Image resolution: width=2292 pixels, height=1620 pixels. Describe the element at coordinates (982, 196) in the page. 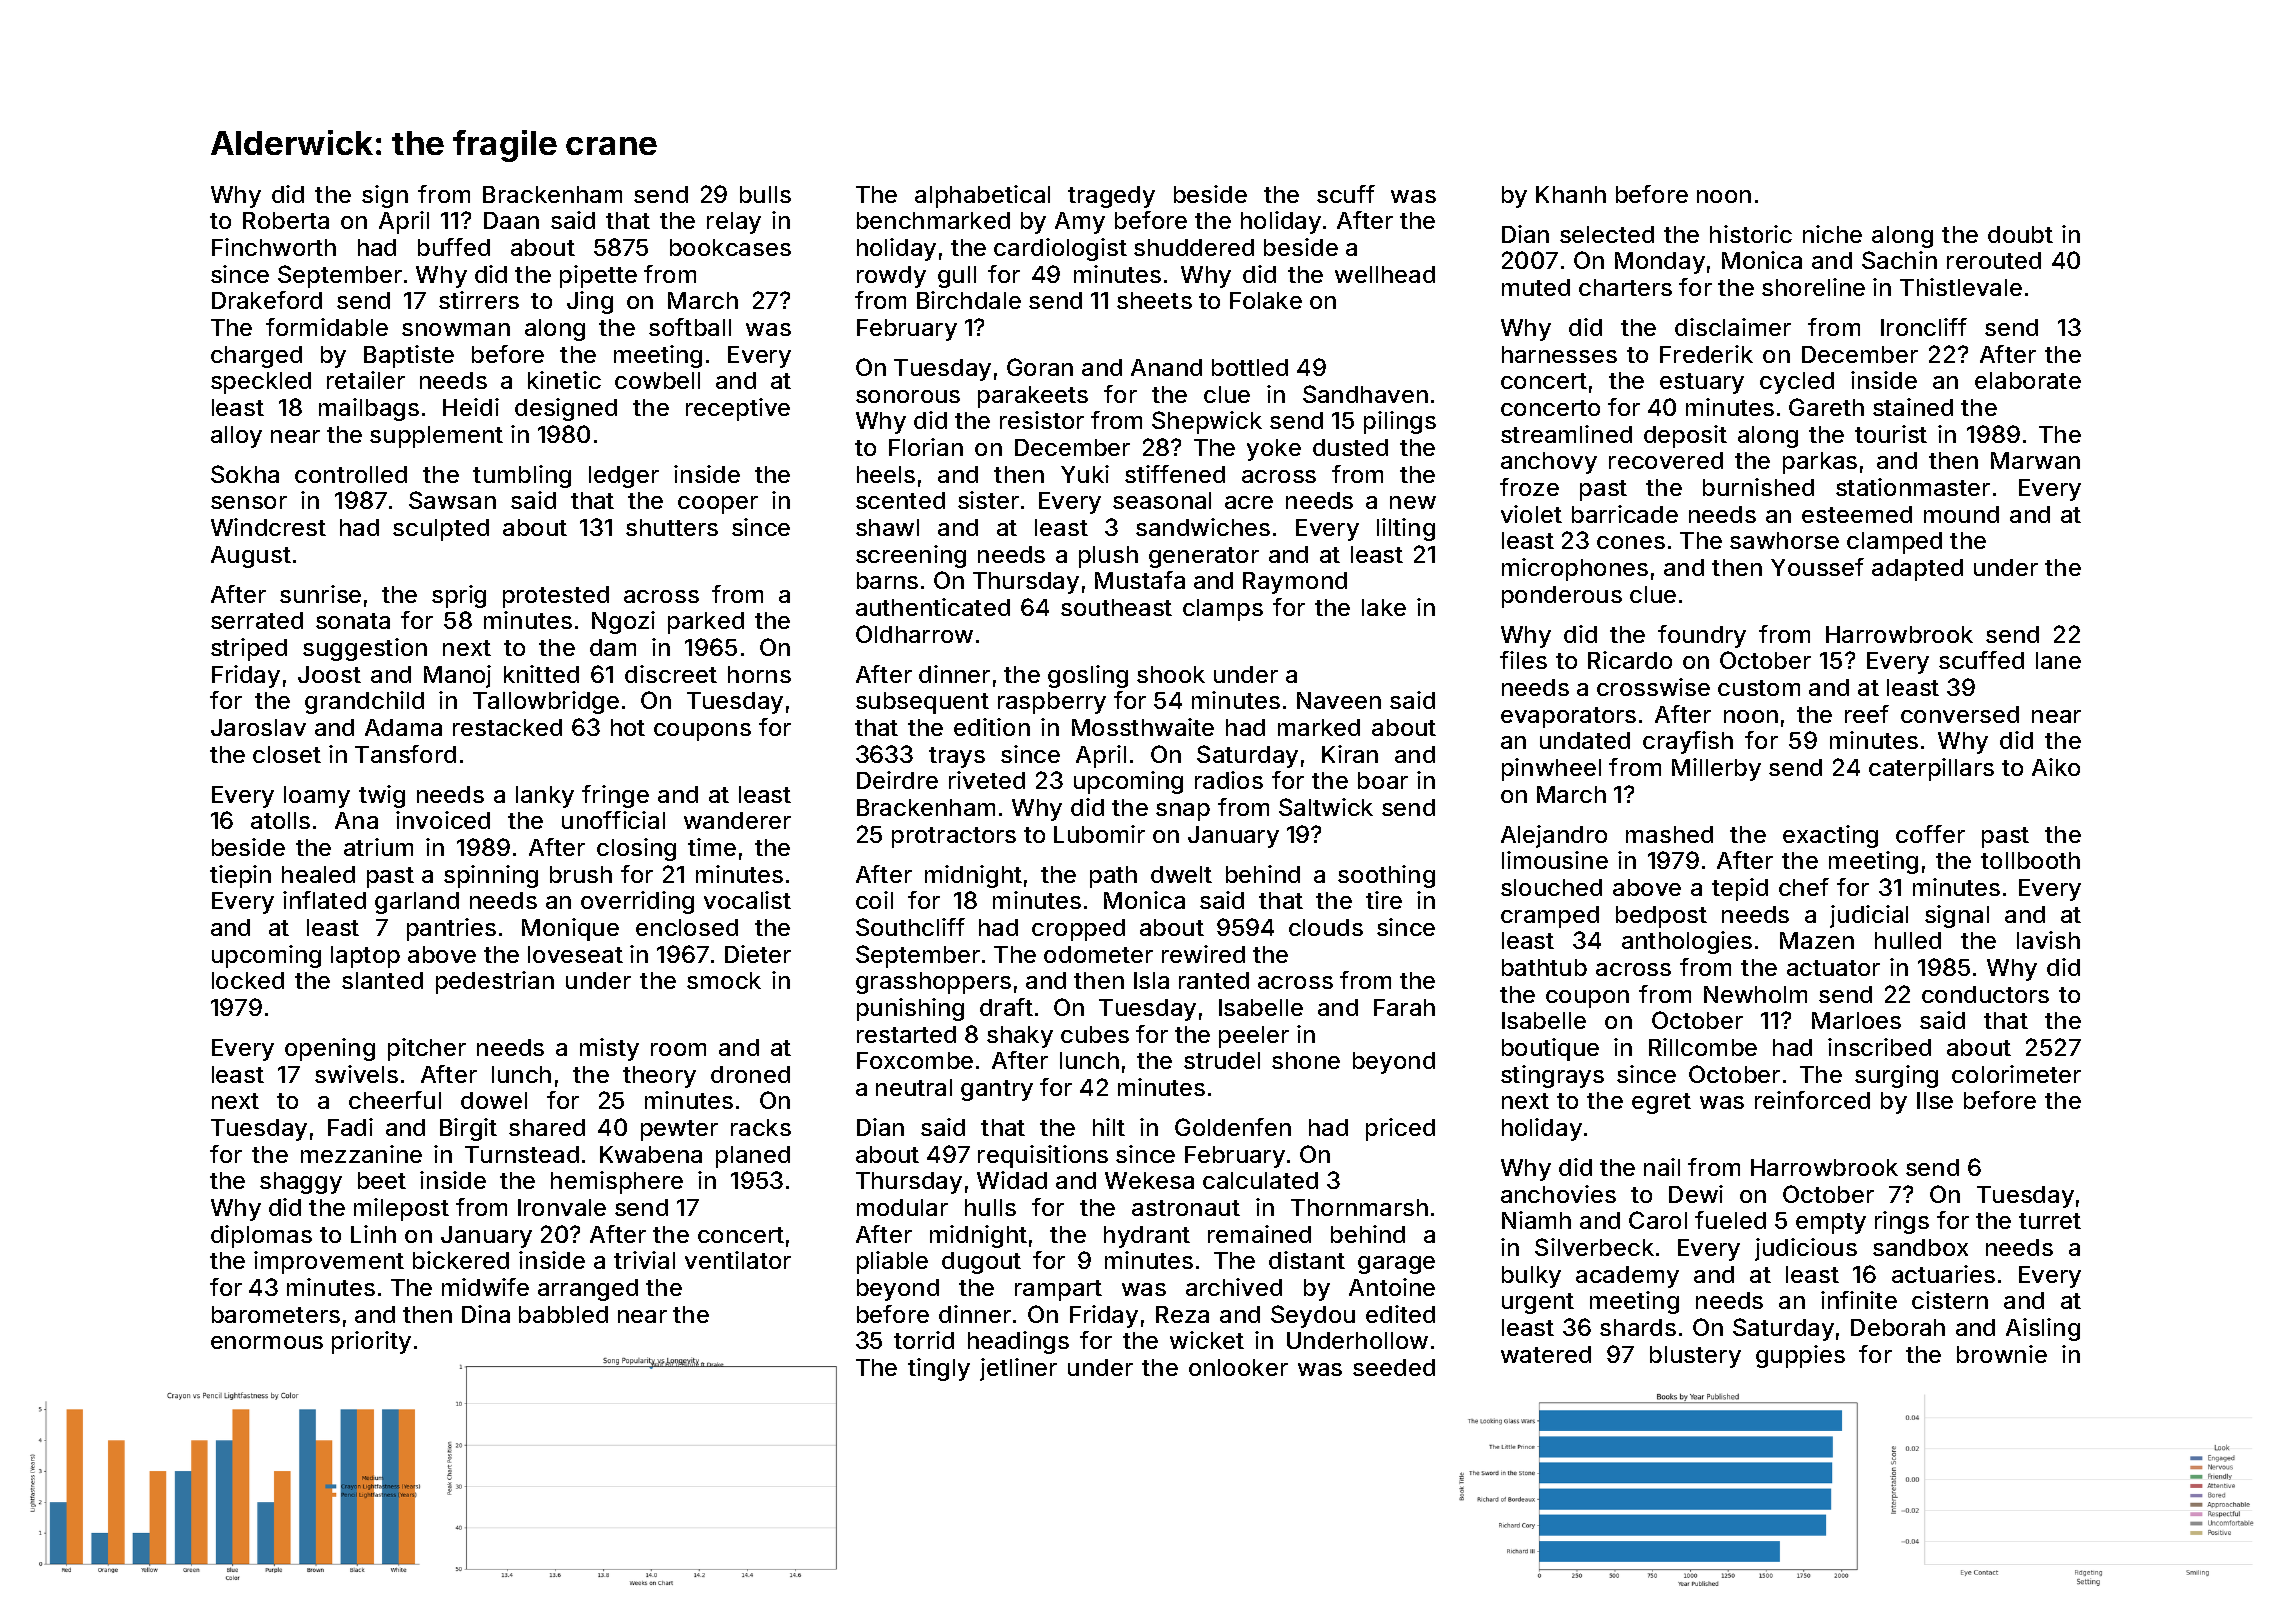

I see `alphabetical` at that location.
